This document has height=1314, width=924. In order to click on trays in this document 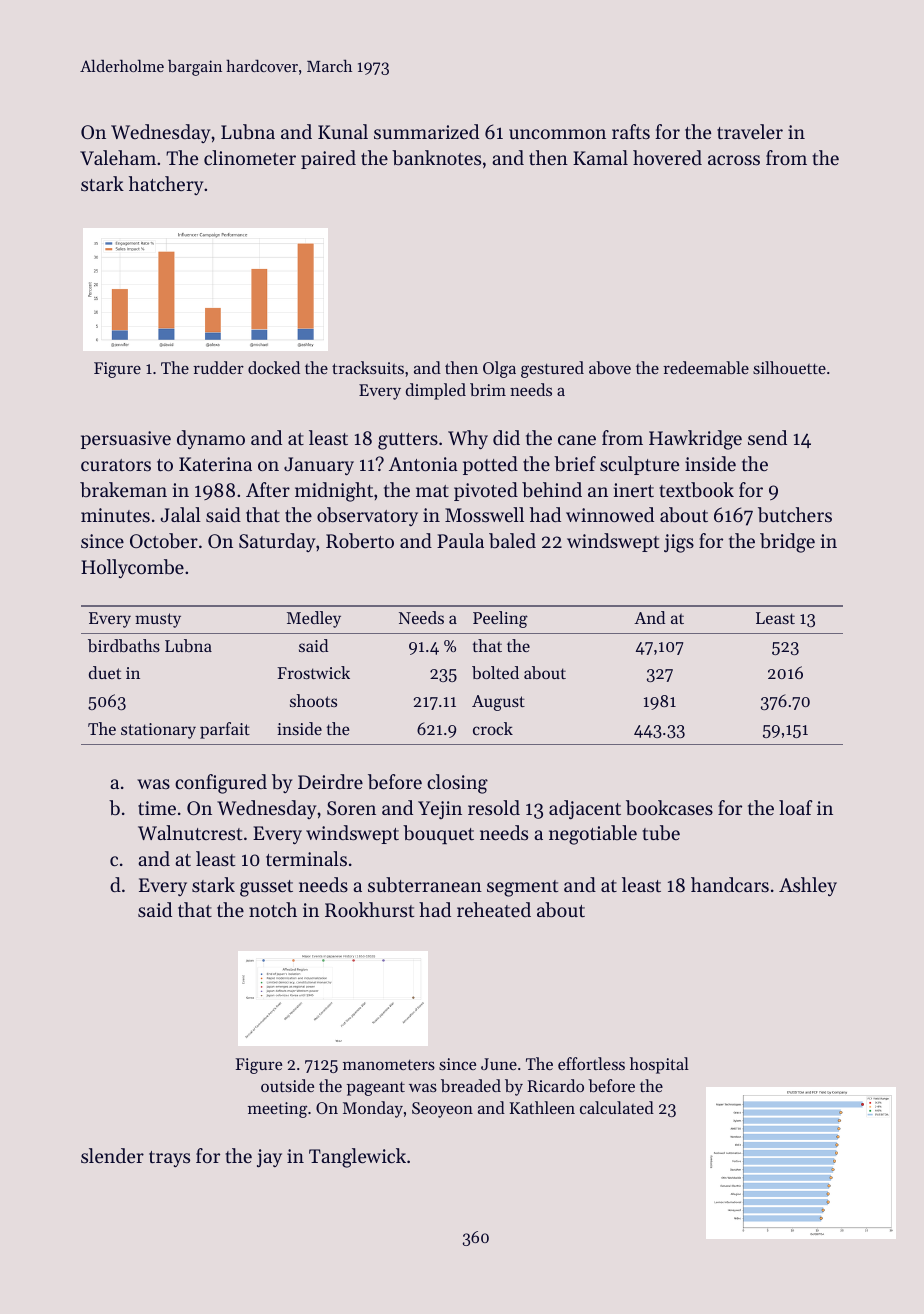, I will do `click(169, 1159)`.
